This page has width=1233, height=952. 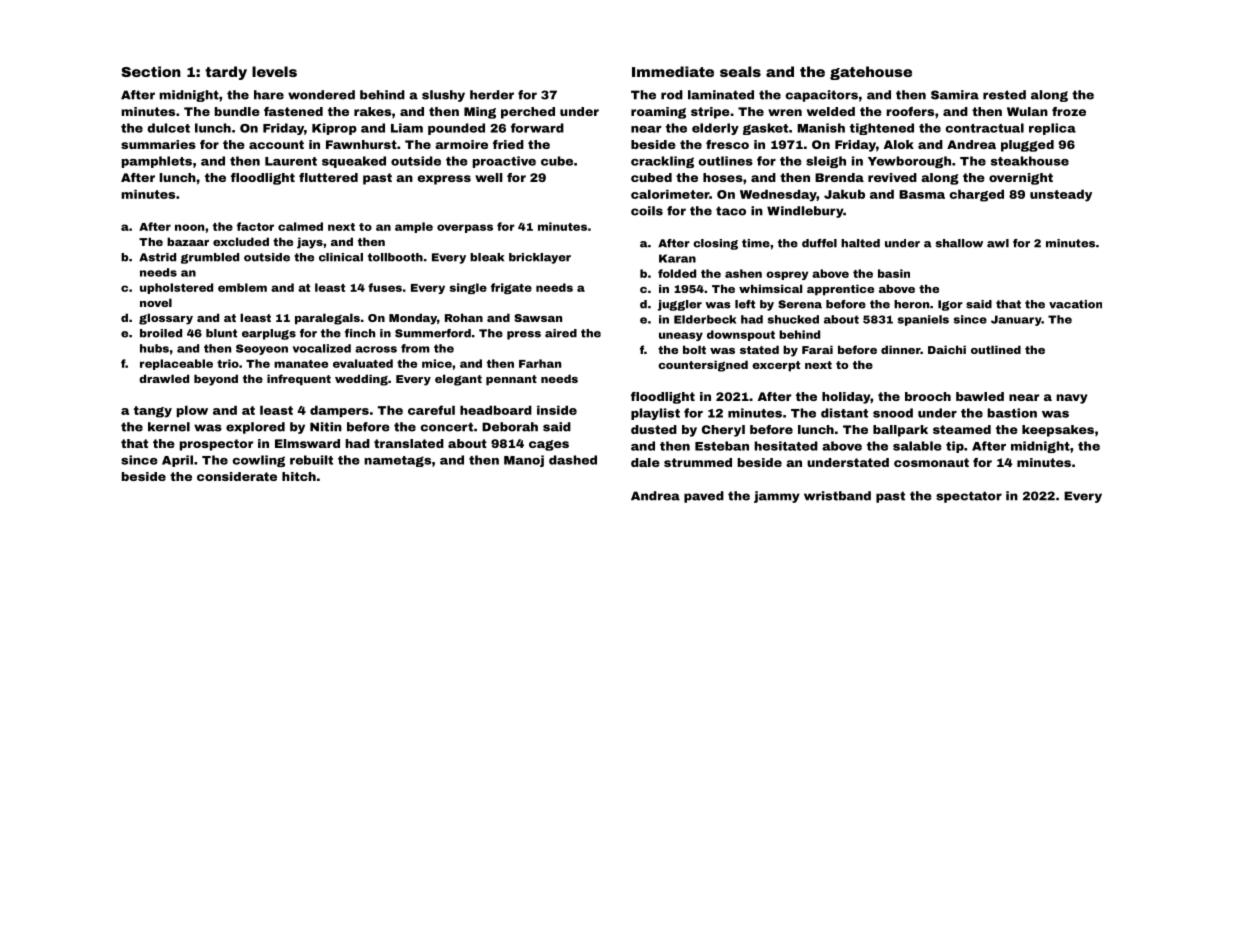 I want to click on nametags, so click(x=397, y=461).
